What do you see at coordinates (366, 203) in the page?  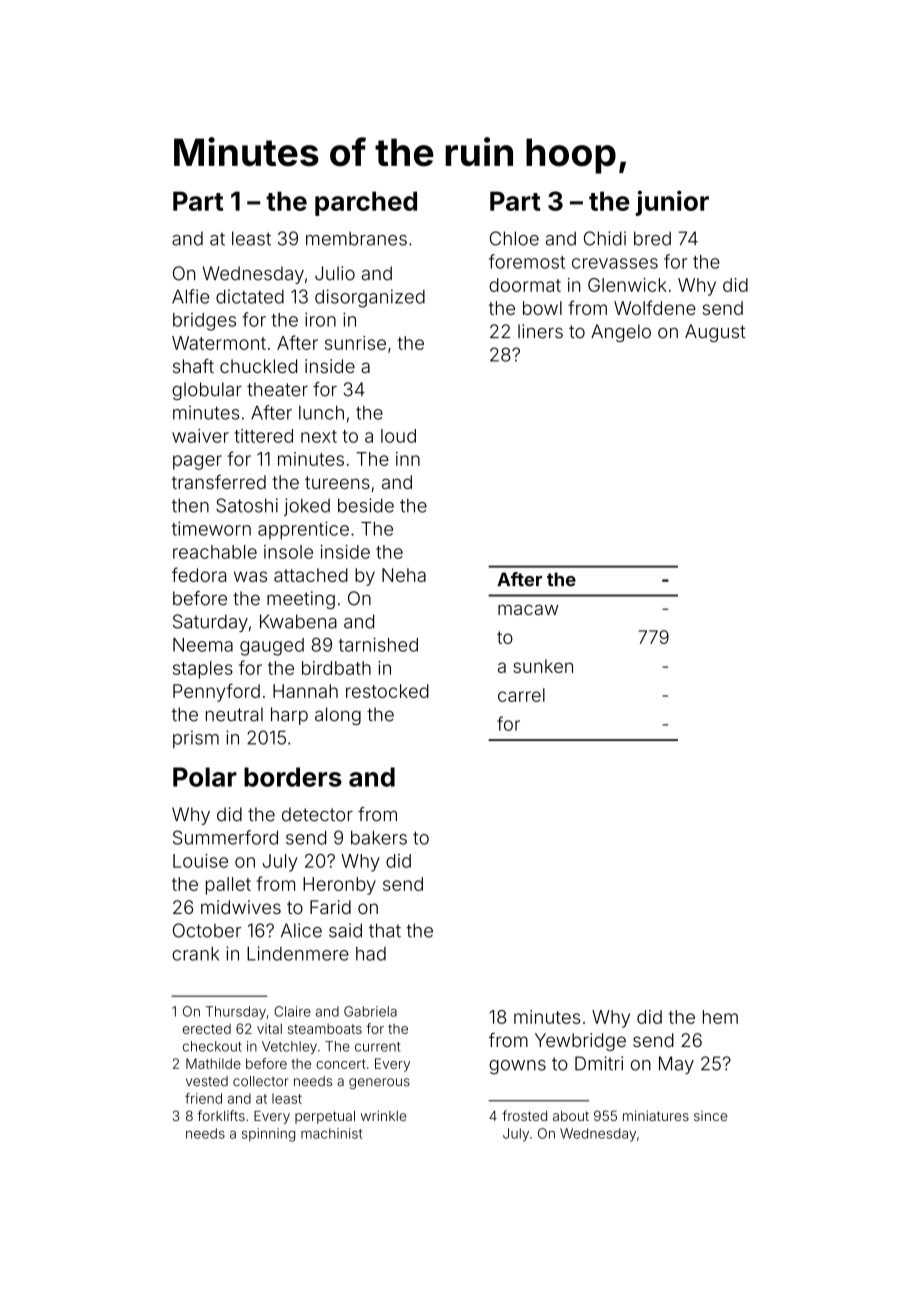 I see `parched` at bounding box center [366, 203].
